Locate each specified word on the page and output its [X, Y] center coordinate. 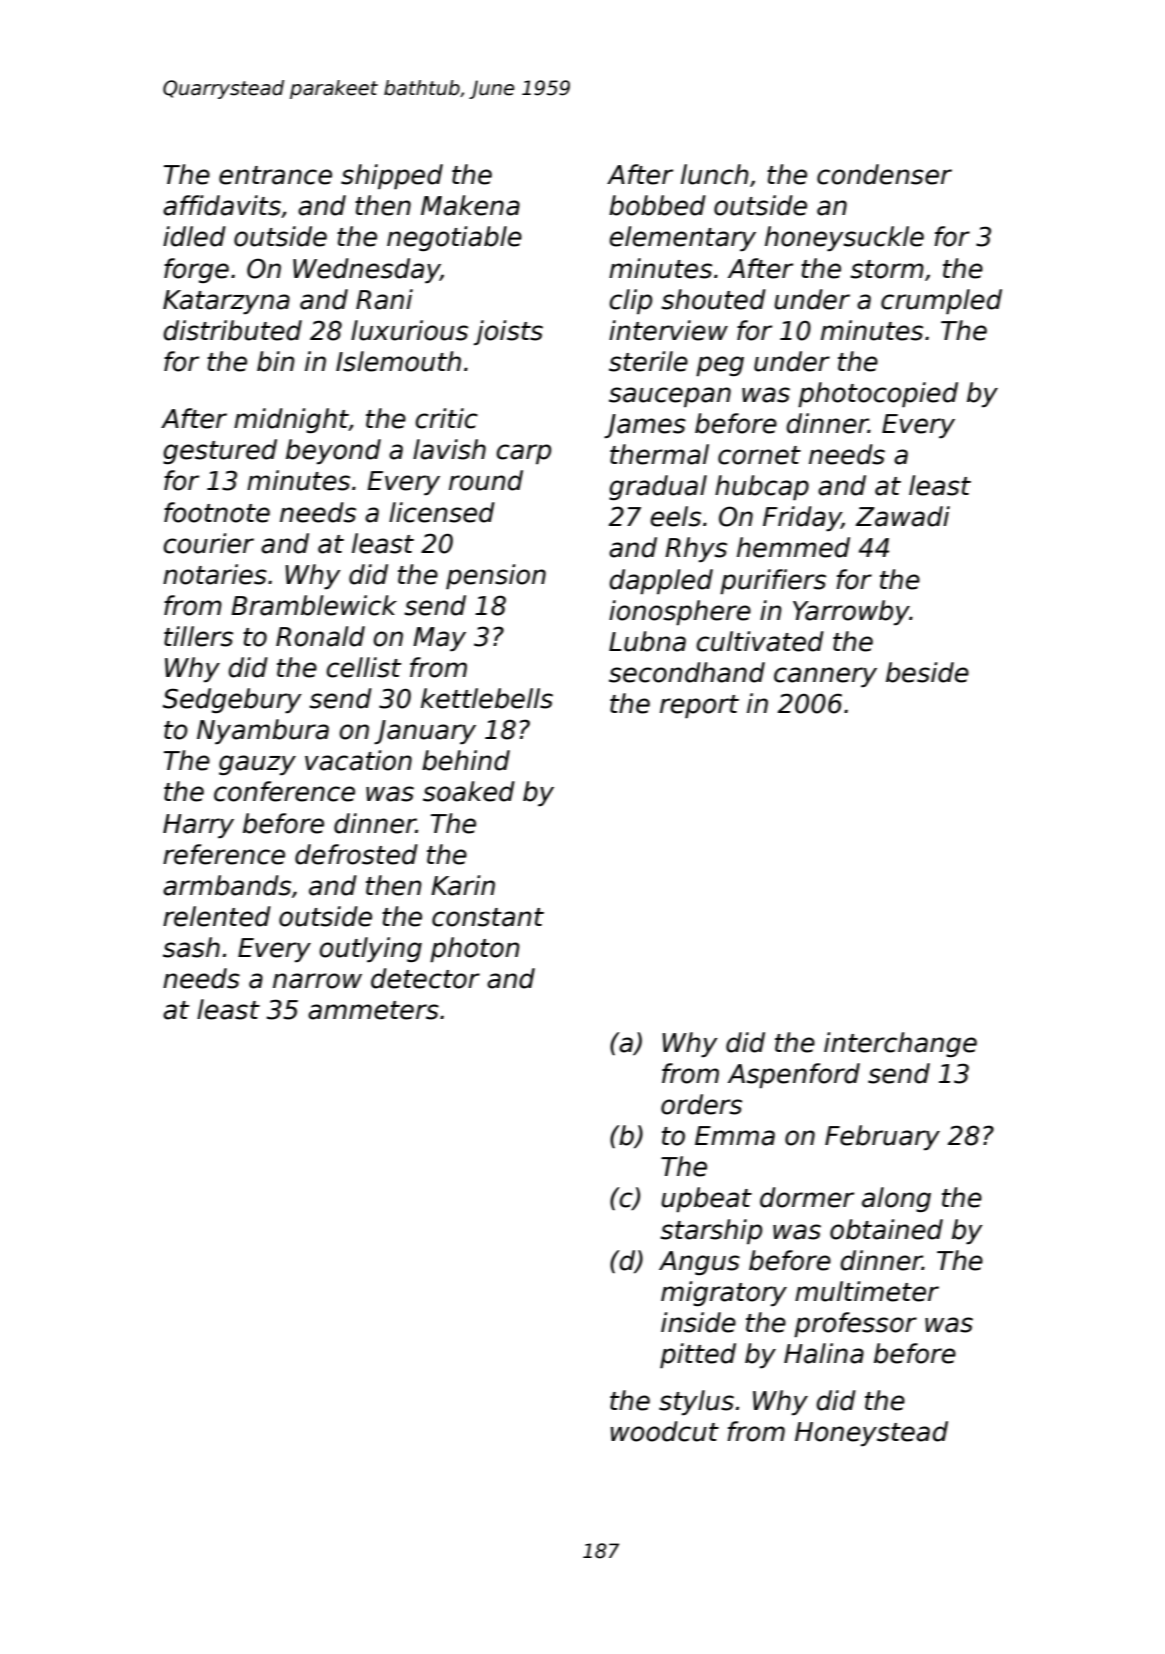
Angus [699, 1263]
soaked [469, 791]
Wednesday [366, 270]
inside [698, 1322]
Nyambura [263, 731]
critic [447, 418]
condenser [884, 174]
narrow [317, 981]
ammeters [373, 1010]
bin [276, 361]
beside [927, 672]
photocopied [878, 394]
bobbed [657, 205]
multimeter [867, 1291]
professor [855, 1324]
